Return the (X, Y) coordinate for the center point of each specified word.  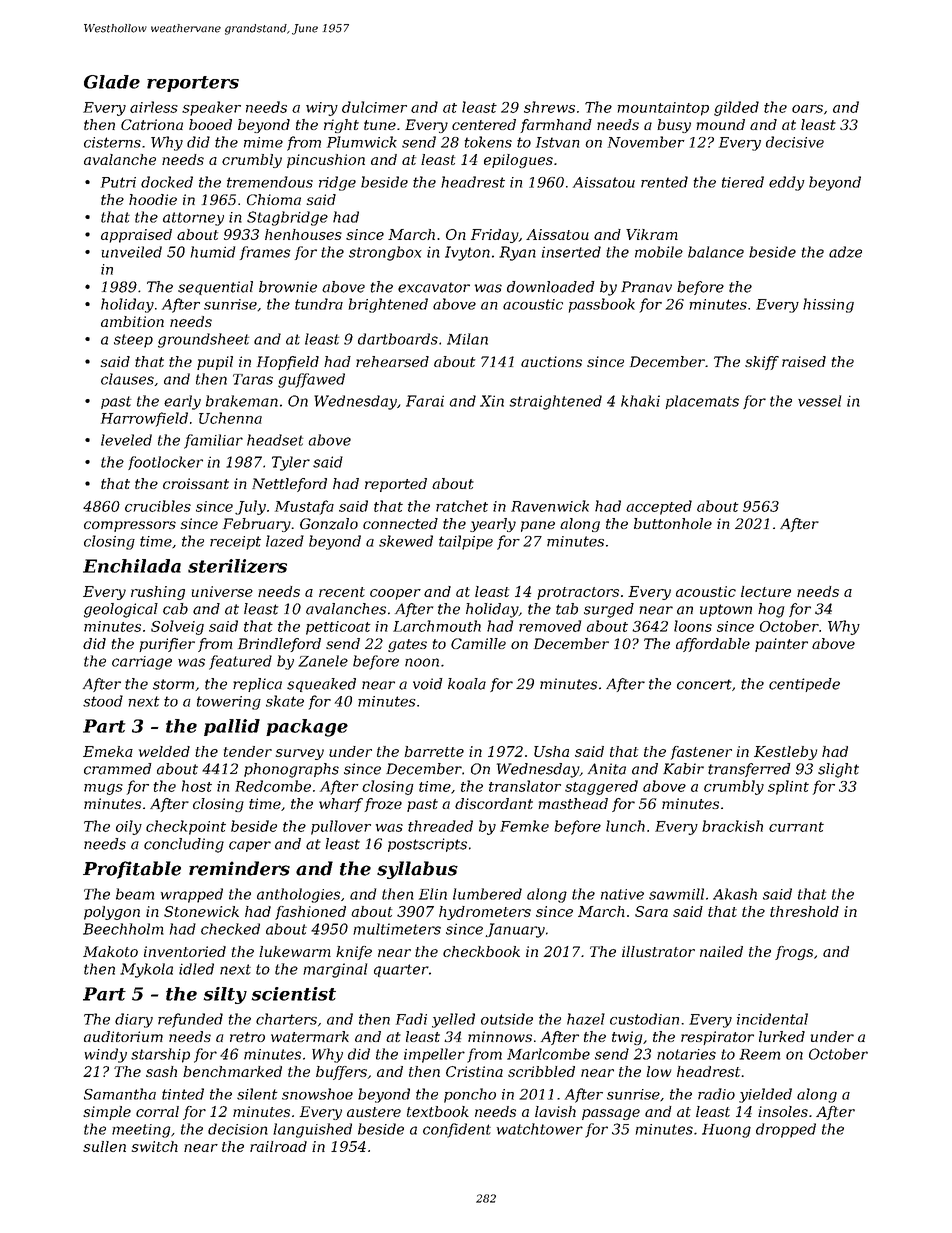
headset (275, 440)
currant (796, 827)
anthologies (298, 895)
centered (484, 124)
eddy (786, 183)
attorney (193, 219)
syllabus (417, 870)
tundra (319, 304)
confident (457, 1130)
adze (845, 252)
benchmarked (232, 1071)
